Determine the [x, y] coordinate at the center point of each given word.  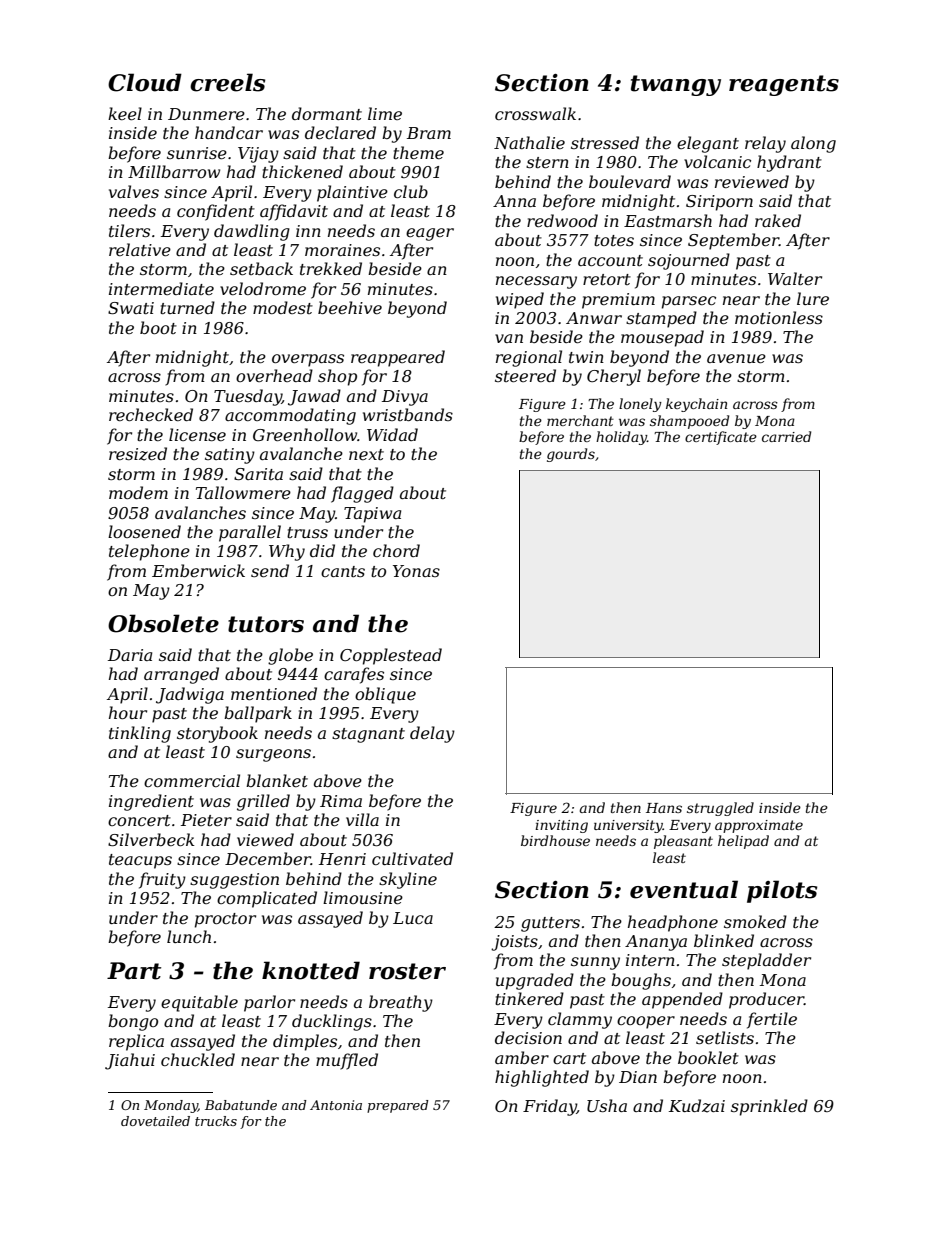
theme [418, 152]
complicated [267, 899]
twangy [676, 85]
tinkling [140, 734]
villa [362, 819]
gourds [571, 455]
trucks [216, 1121]
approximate [759, 826]
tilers [129, 230]
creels [227, 82]
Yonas [416, 571]
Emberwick [198, 570]
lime [385, 113]
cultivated [412, 858]
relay [765, 144]
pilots [782, 891]
